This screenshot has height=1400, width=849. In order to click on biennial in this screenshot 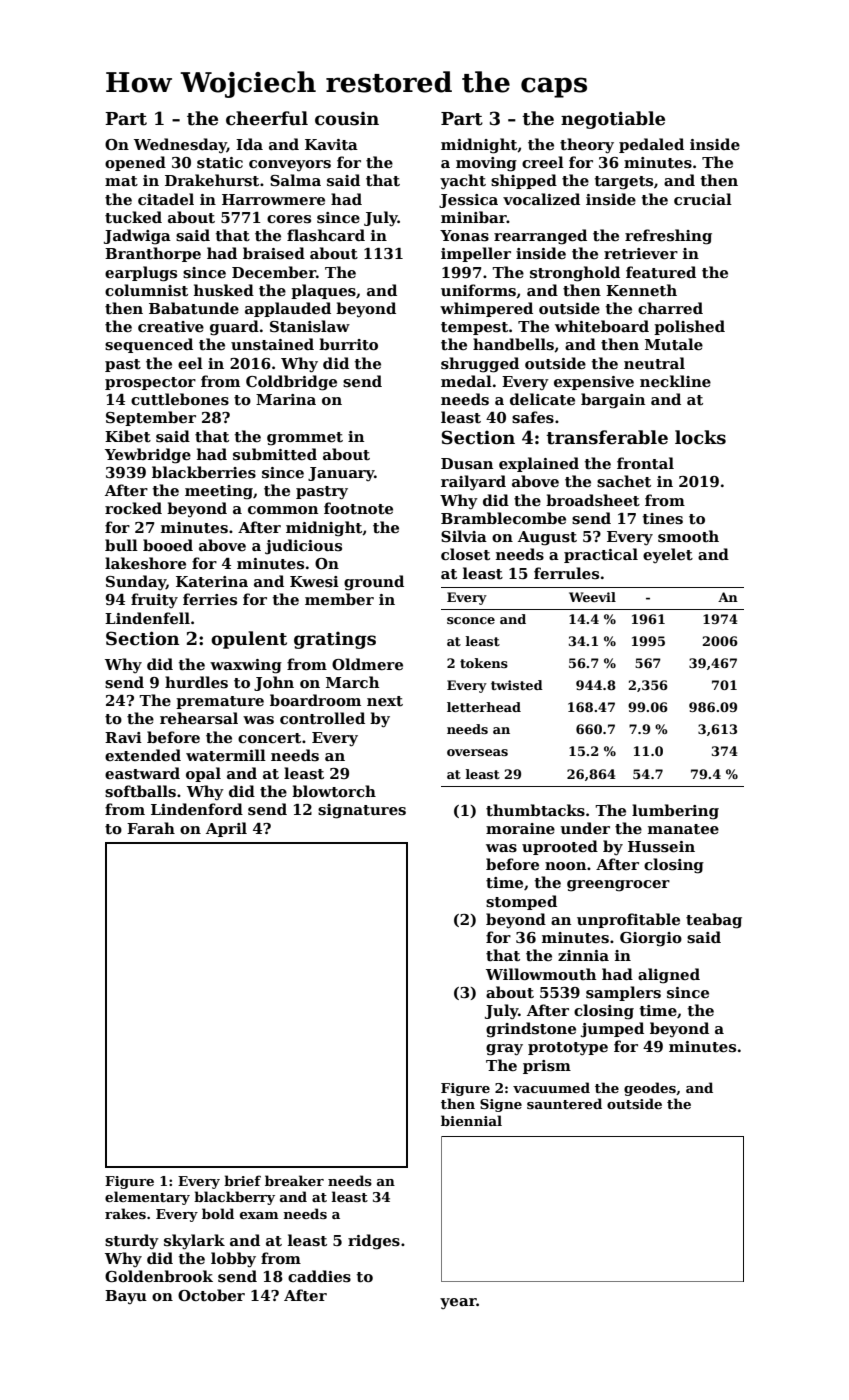, I will do `click(471, 1120)`.
